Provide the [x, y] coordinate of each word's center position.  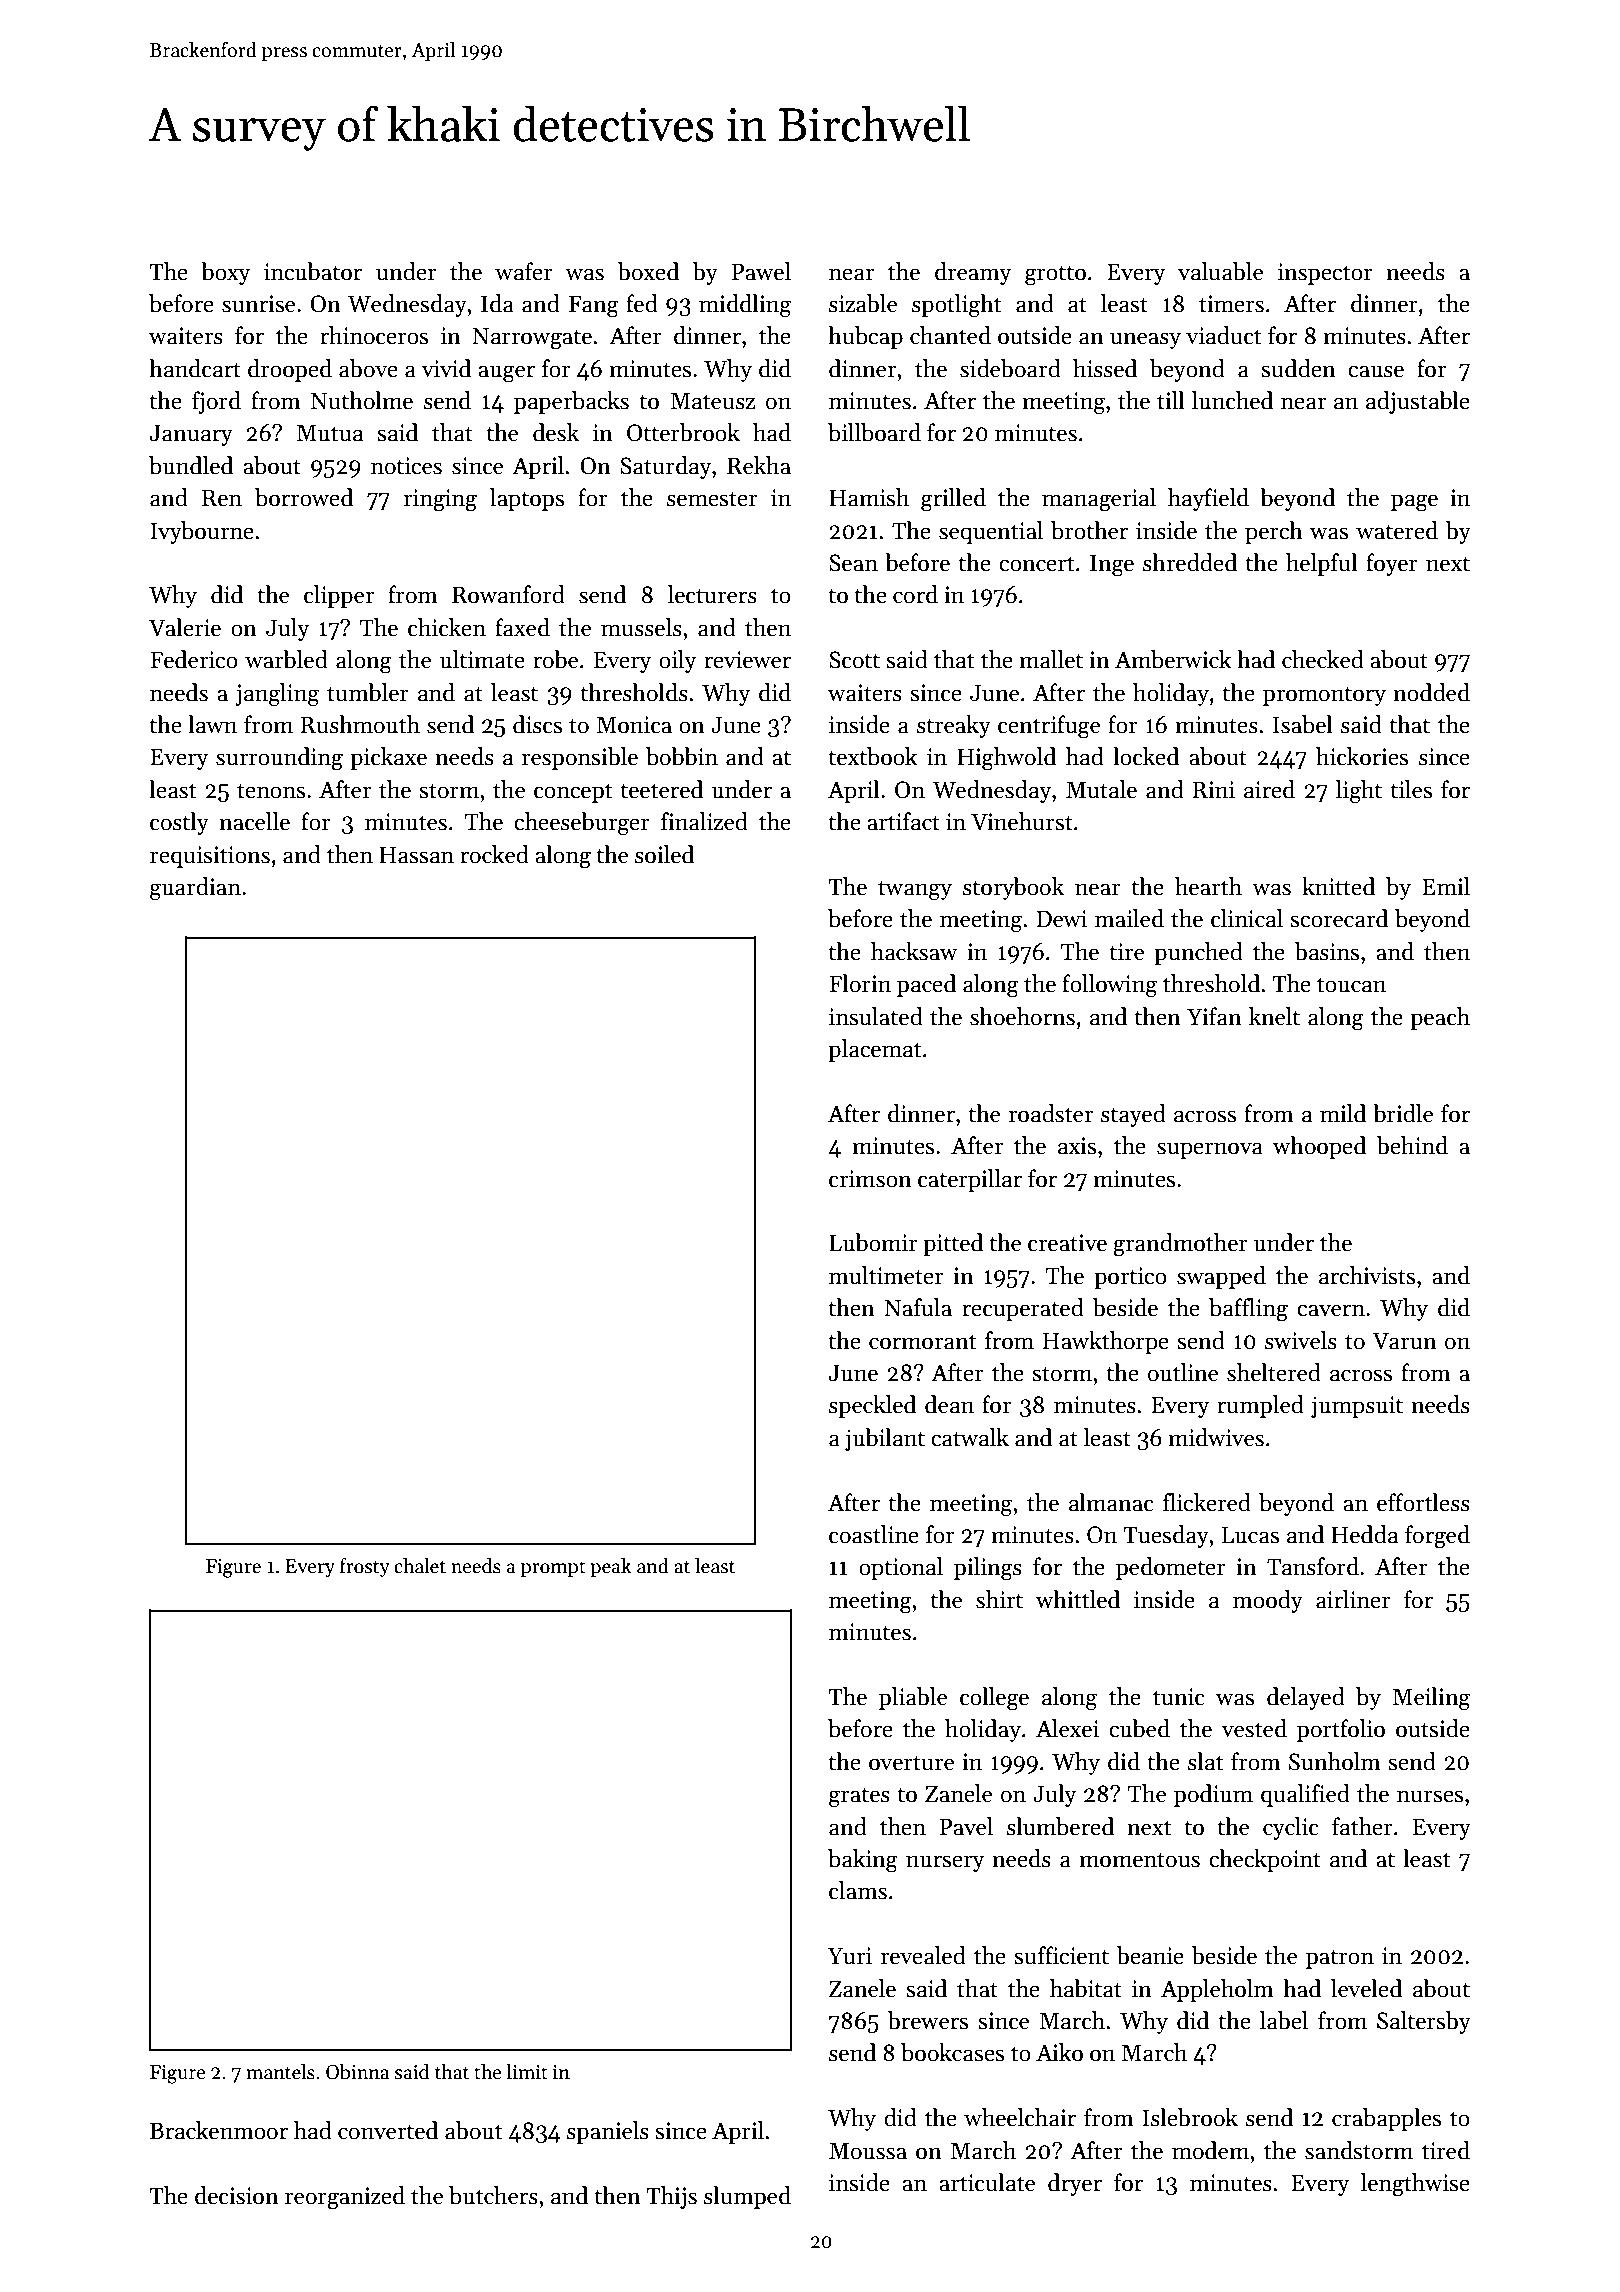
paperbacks [571, 402]
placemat [875, 1050]
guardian [195, 889]
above [368, 368]
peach [1440, 1018]
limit [527, 2072]
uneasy [1145, 340]
